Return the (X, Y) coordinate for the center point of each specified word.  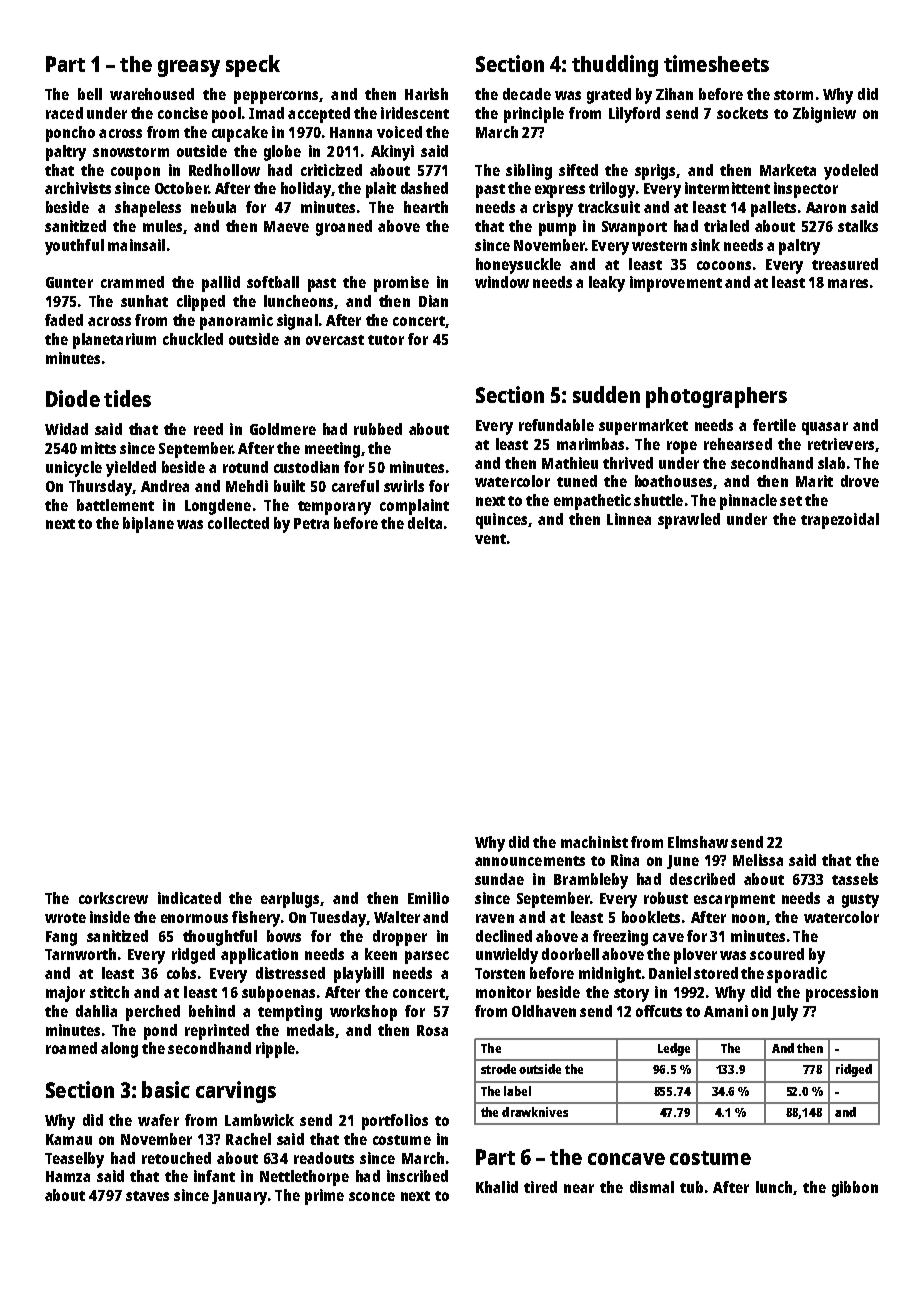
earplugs (290, 900)
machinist (594, 842)
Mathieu (570, 463)
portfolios (395, 1122)
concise (183, 113)
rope (682, 447)
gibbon (855, 1189)
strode (498, 1069)
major (65, 994)
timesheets (716, 63)
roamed (71, 1048)
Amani (726, 1011)
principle (534, 115)
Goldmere (283, 429)
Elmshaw (698, 842)
